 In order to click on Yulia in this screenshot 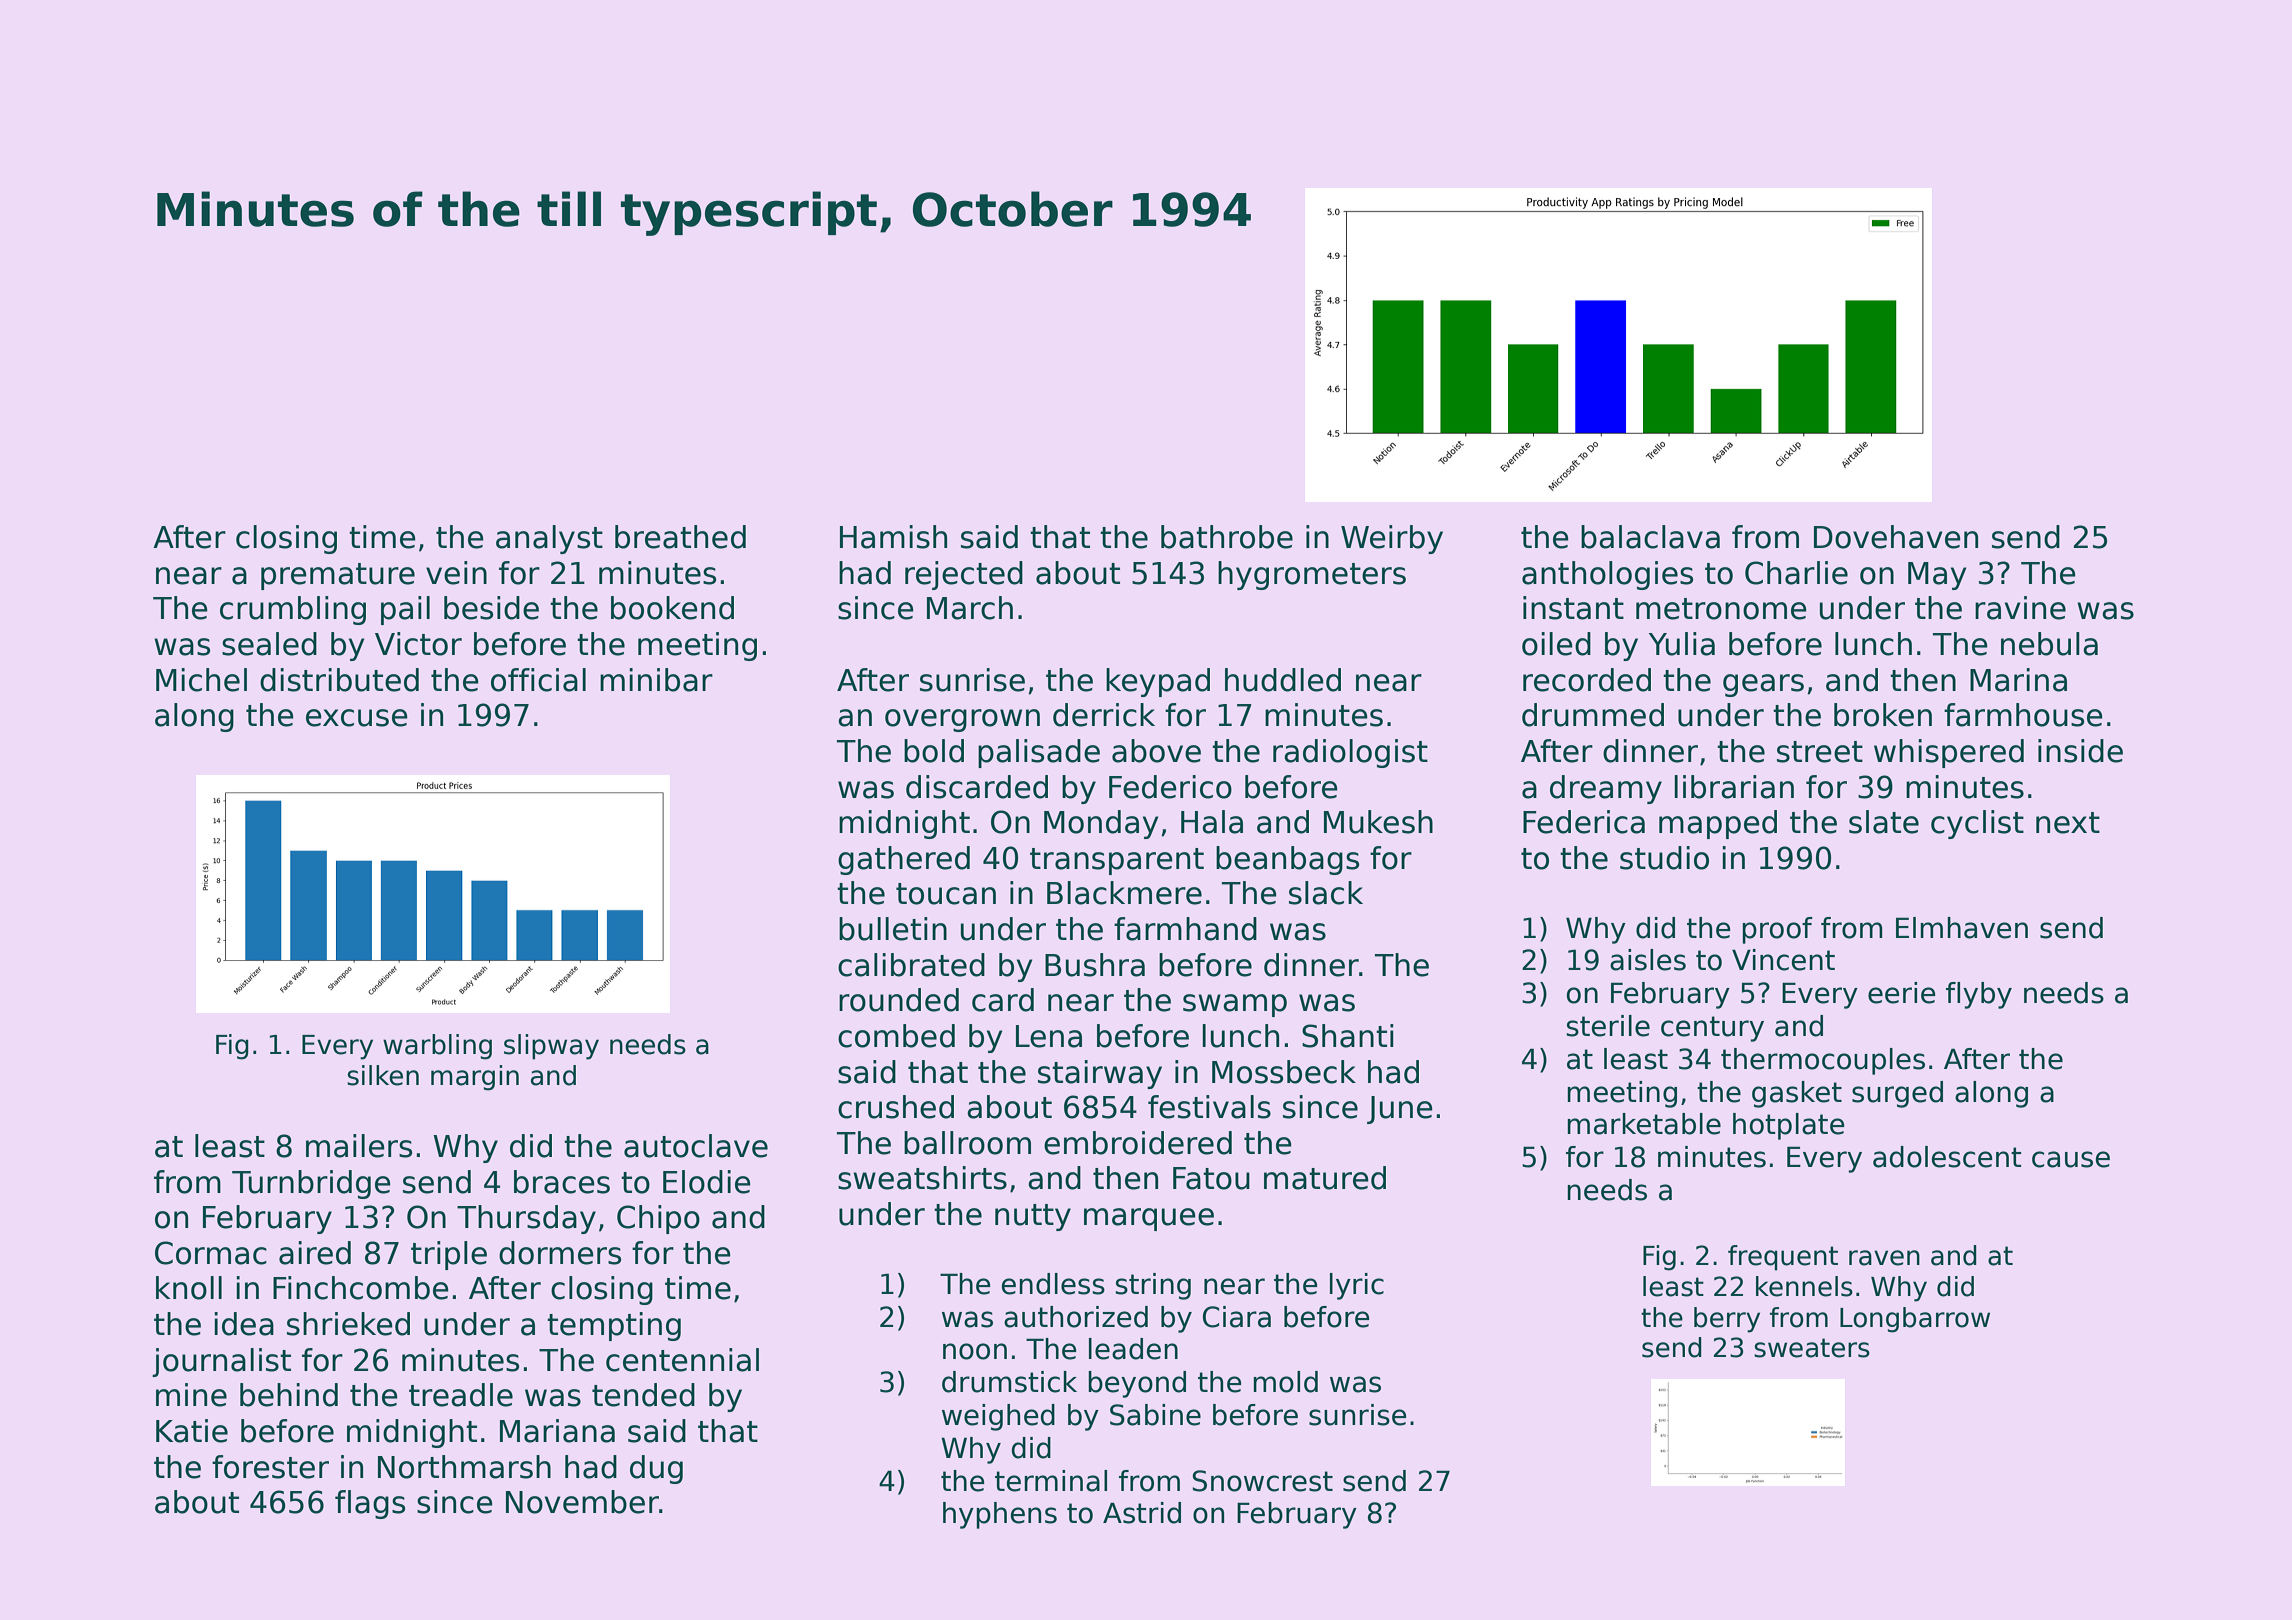, I will do `click(1682, 644)`.
